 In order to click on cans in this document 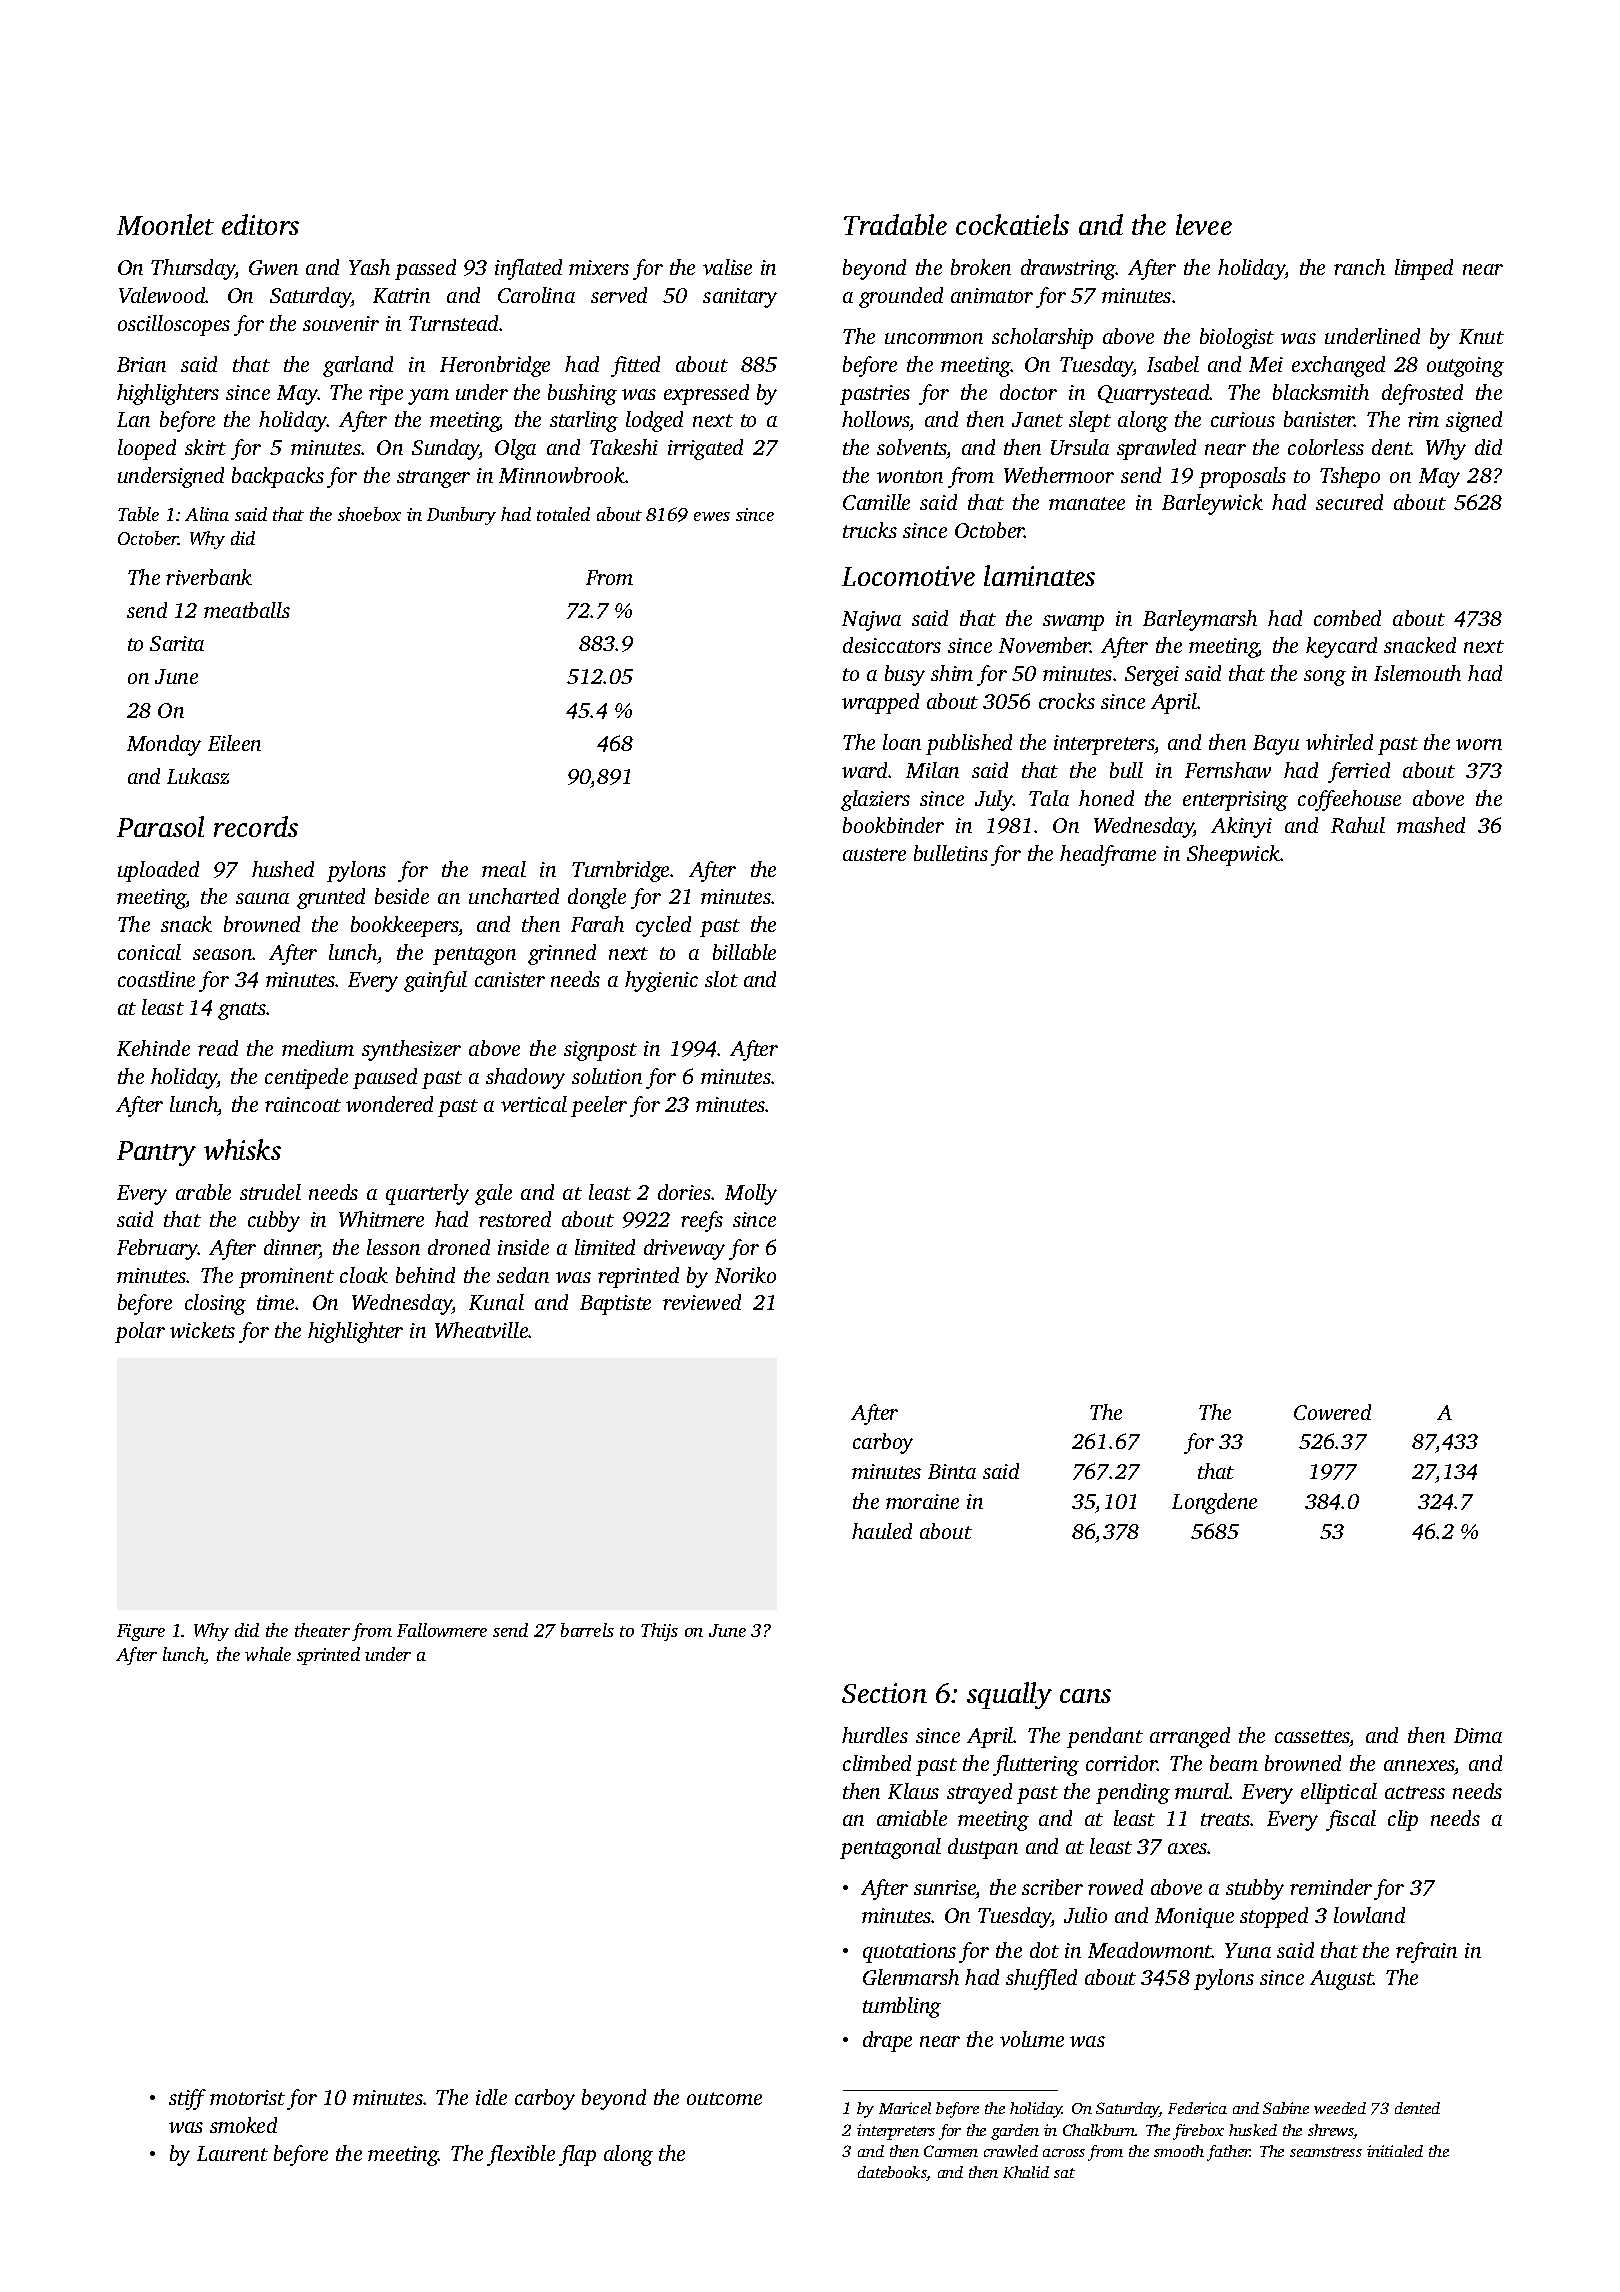, I will do `click(1085, 1696)`.
